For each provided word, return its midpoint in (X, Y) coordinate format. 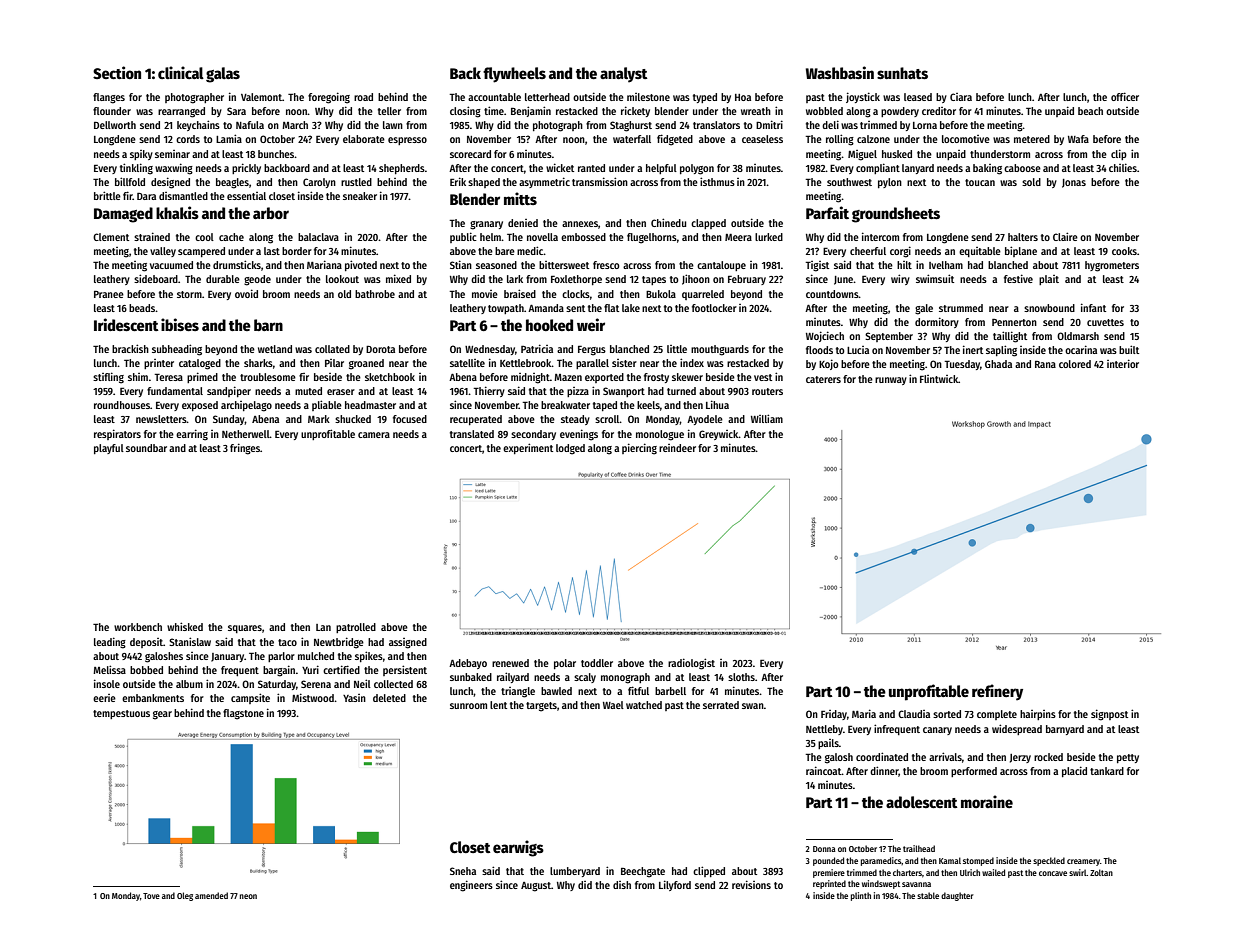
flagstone (243, 714)
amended (211, 895)
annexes (580, 224)
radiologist (691, 664)
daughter (957, 896)
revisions (751, 884)
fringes (245, 449)
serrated (721, 705)
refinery (997, 692)
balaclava (318, 237)
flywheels (514, 75)
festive (1018, 278)
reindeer (677, 448)
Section (117, 72)
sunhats (902, 73)
